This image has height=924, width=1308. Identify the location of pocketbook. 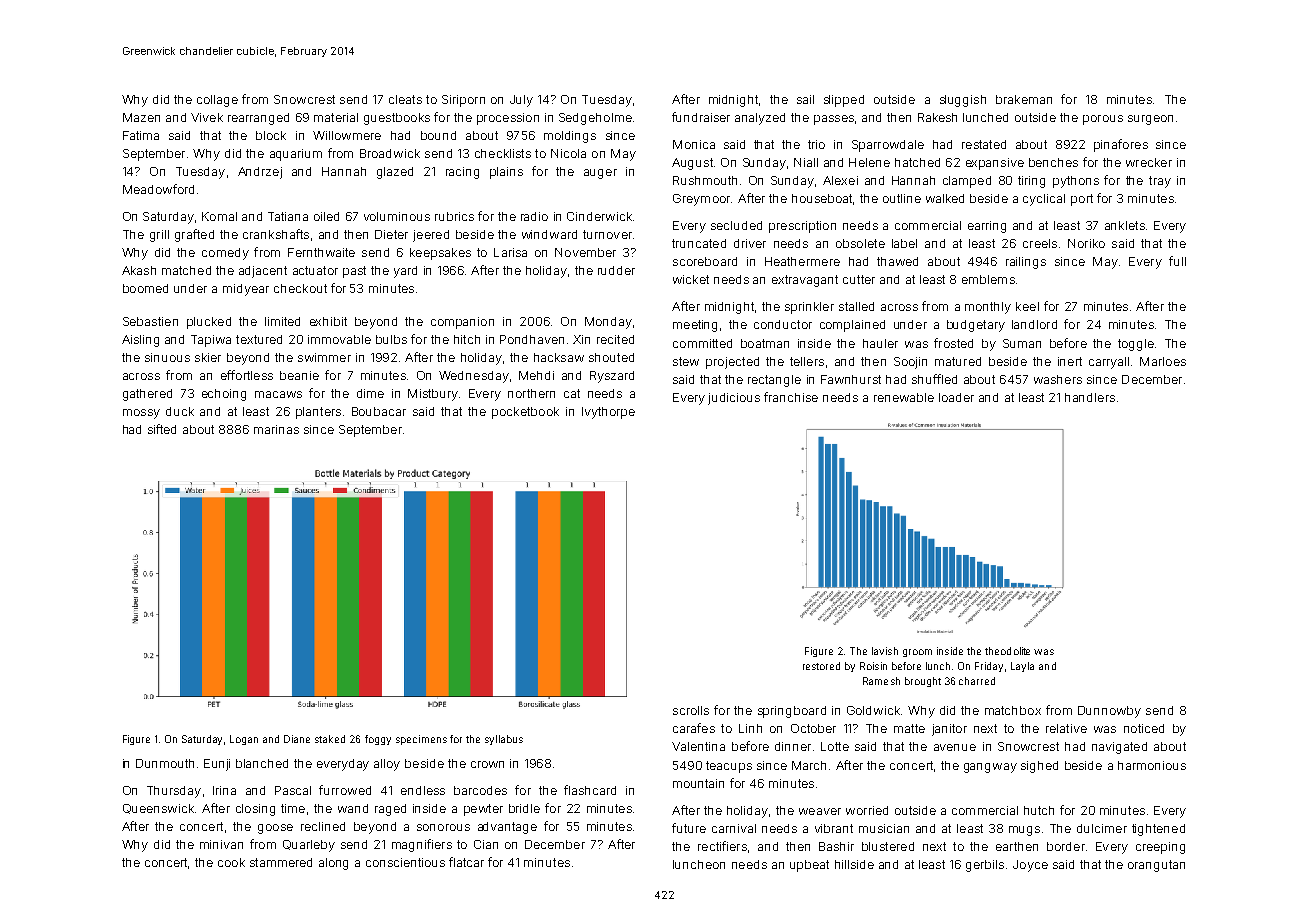
(525, 413).
